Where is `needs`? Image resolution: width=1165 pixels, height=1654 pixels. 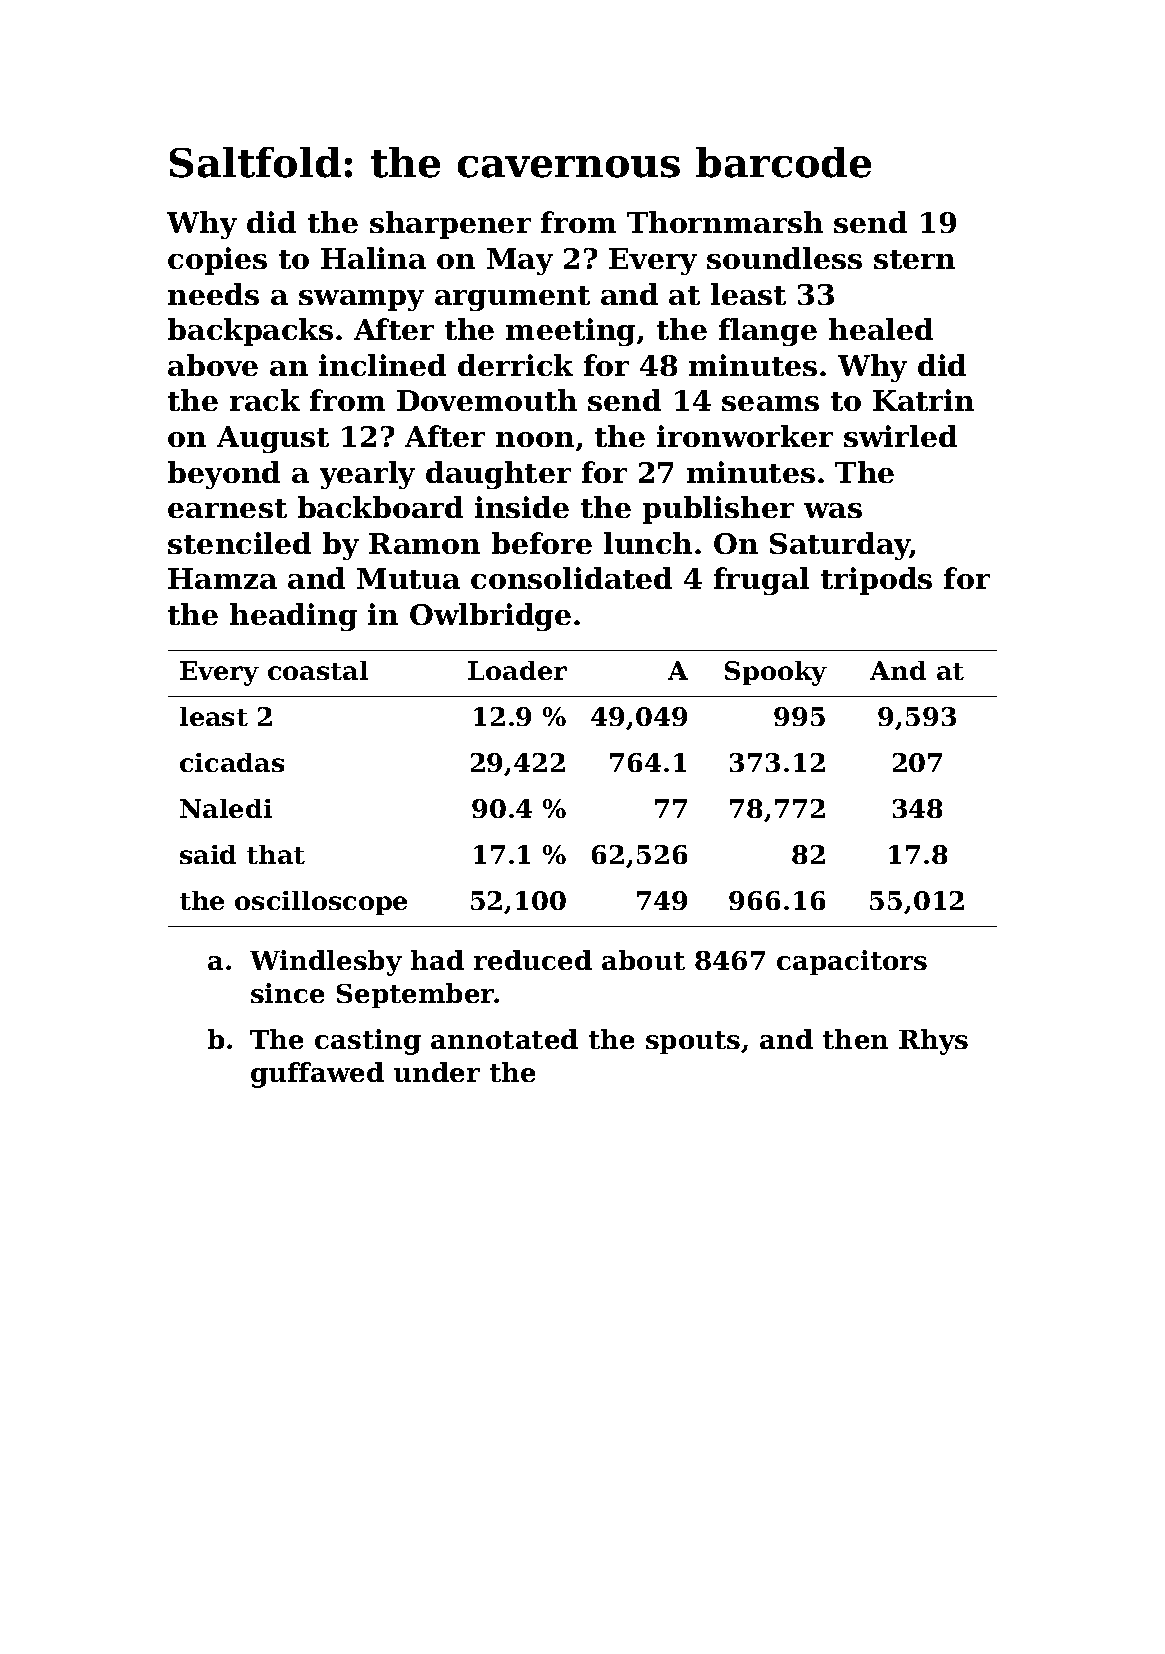 needs is located at coordinates (213, 294).
